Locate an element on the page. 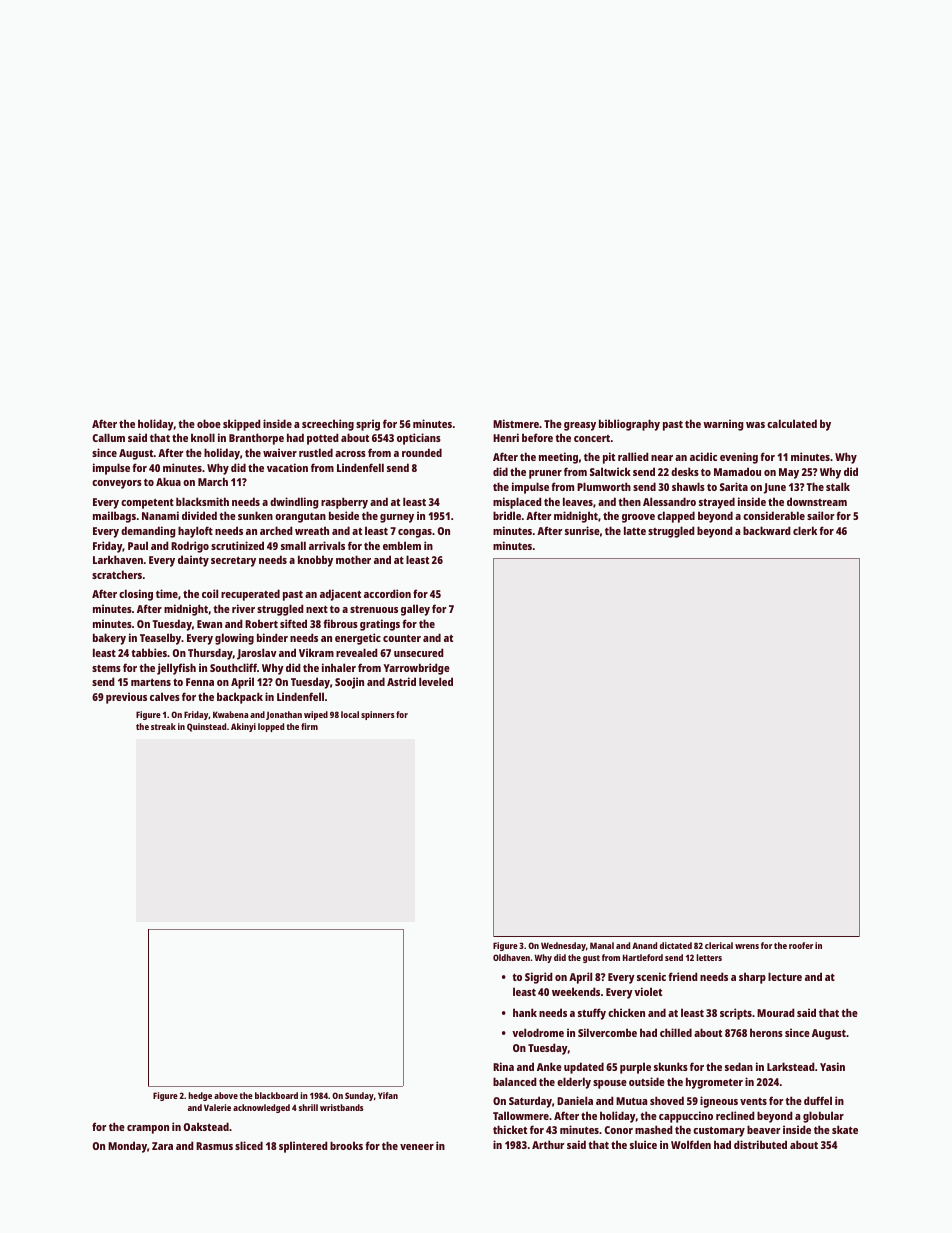 The height and width of the page is (1233, 952). spinners is located at coordinates (378, 715).
